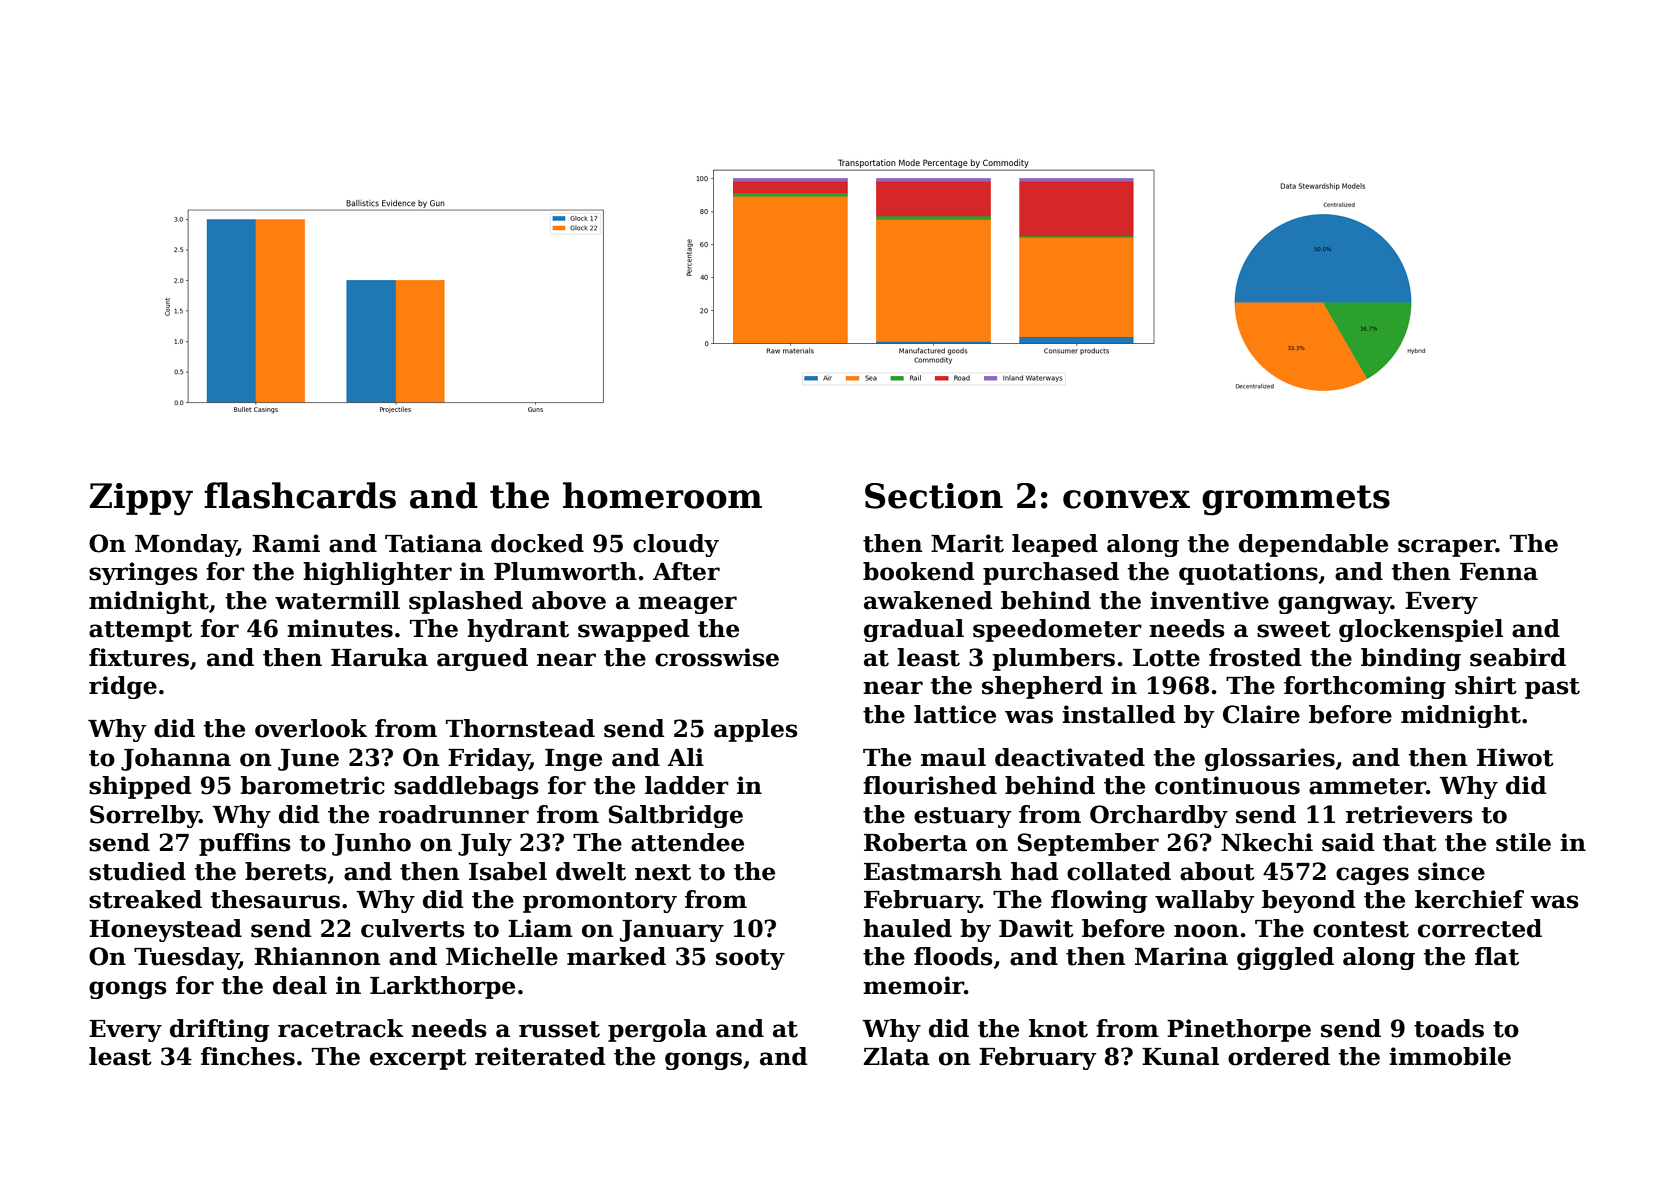  I want to click on Larkthorpe, so click(442, 987).
